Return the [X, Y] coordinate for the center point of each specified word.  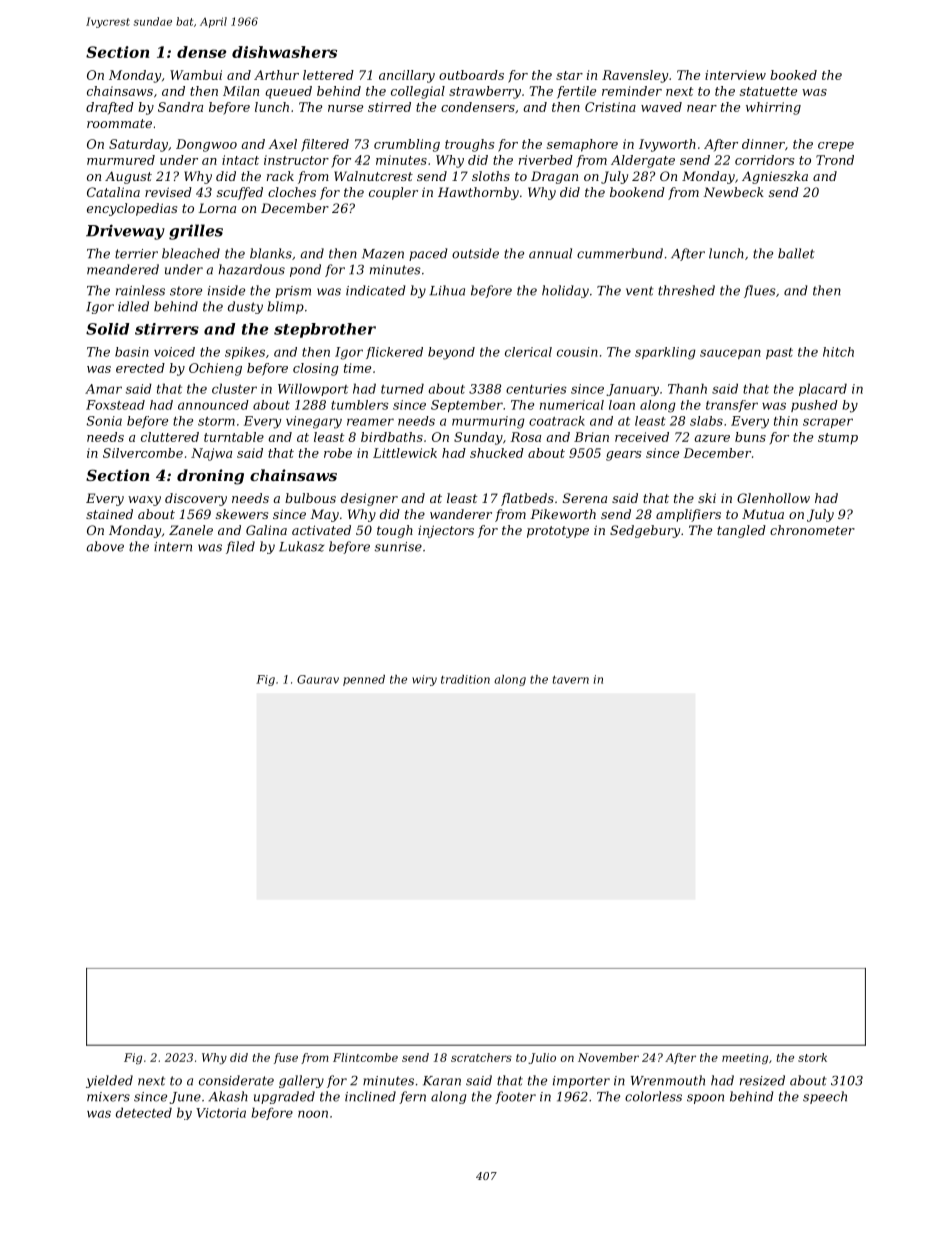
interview [735, 75]
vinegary [314, 422]
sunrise [398, 547]
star [569, 75]
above [105, 546]
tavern [571, 679]
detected [144, 1112]
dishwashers [284, 52]
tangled [741, 531]
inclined [370, 1096]
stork [812, 1057]
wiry [424, 680]
